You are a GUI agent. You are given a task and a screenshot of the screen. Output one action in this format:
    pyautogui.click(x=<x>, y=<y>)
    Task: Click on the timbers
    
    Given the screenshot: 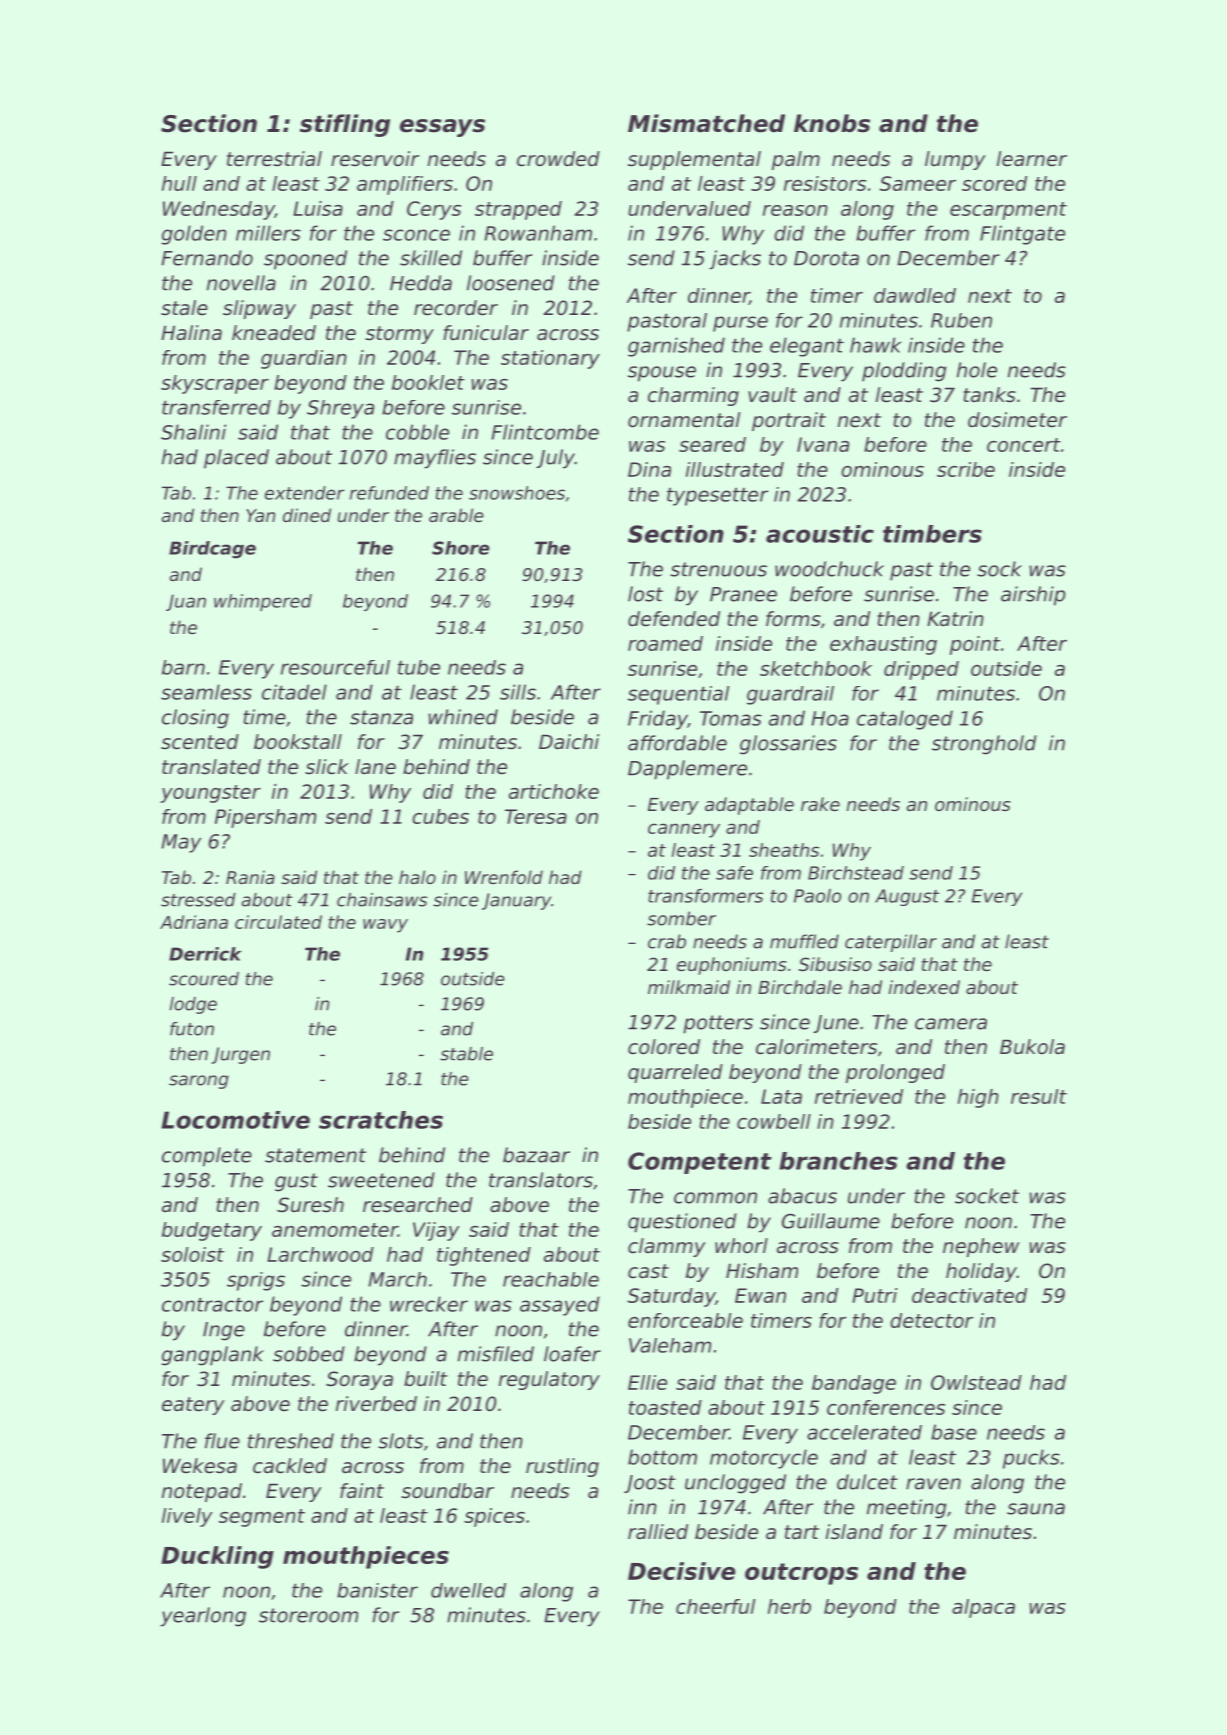 What is the action you would take?
    pyautogui.click(x=932, y=534)
